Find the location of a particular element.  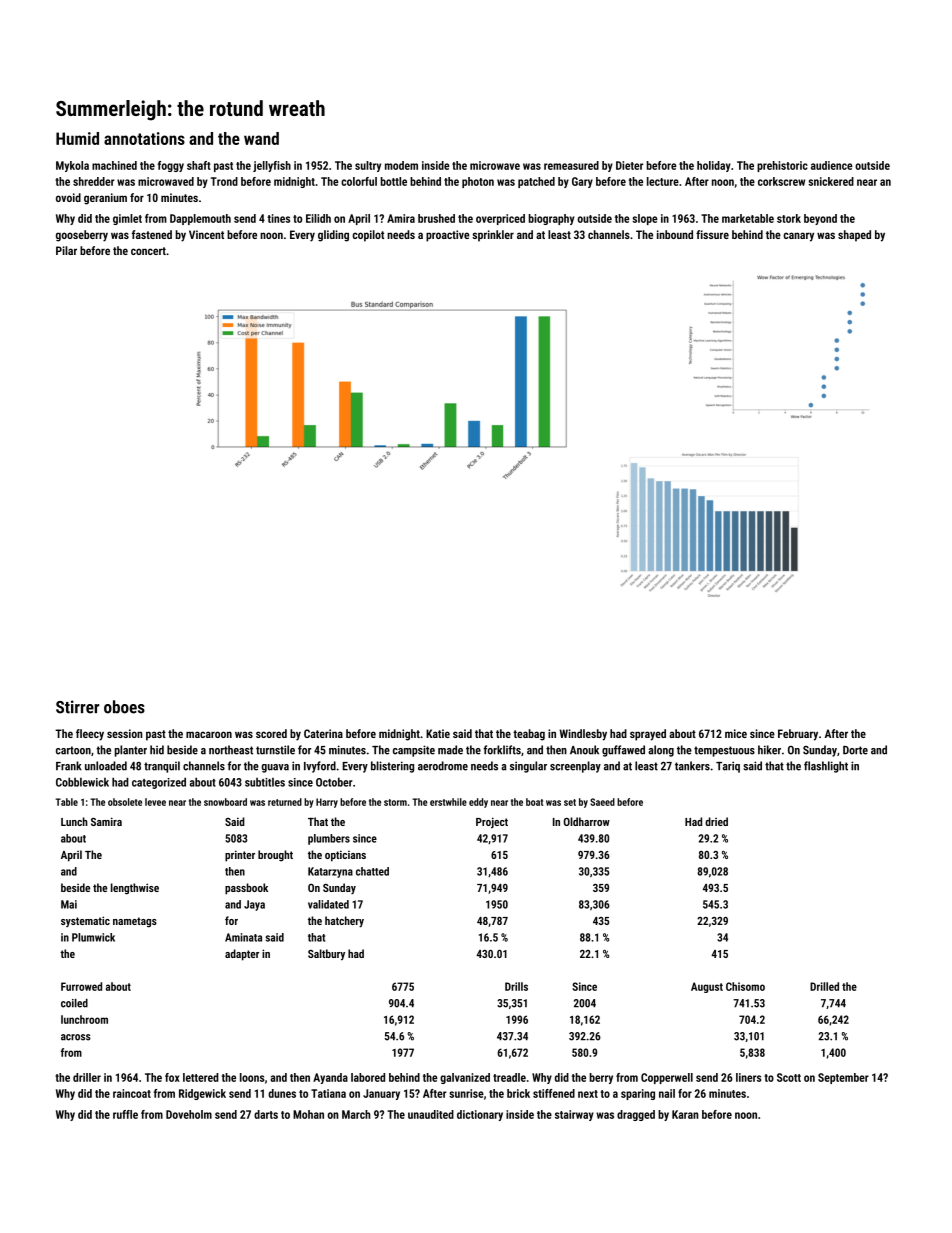

darts is located at coordinates (266, 1114).
